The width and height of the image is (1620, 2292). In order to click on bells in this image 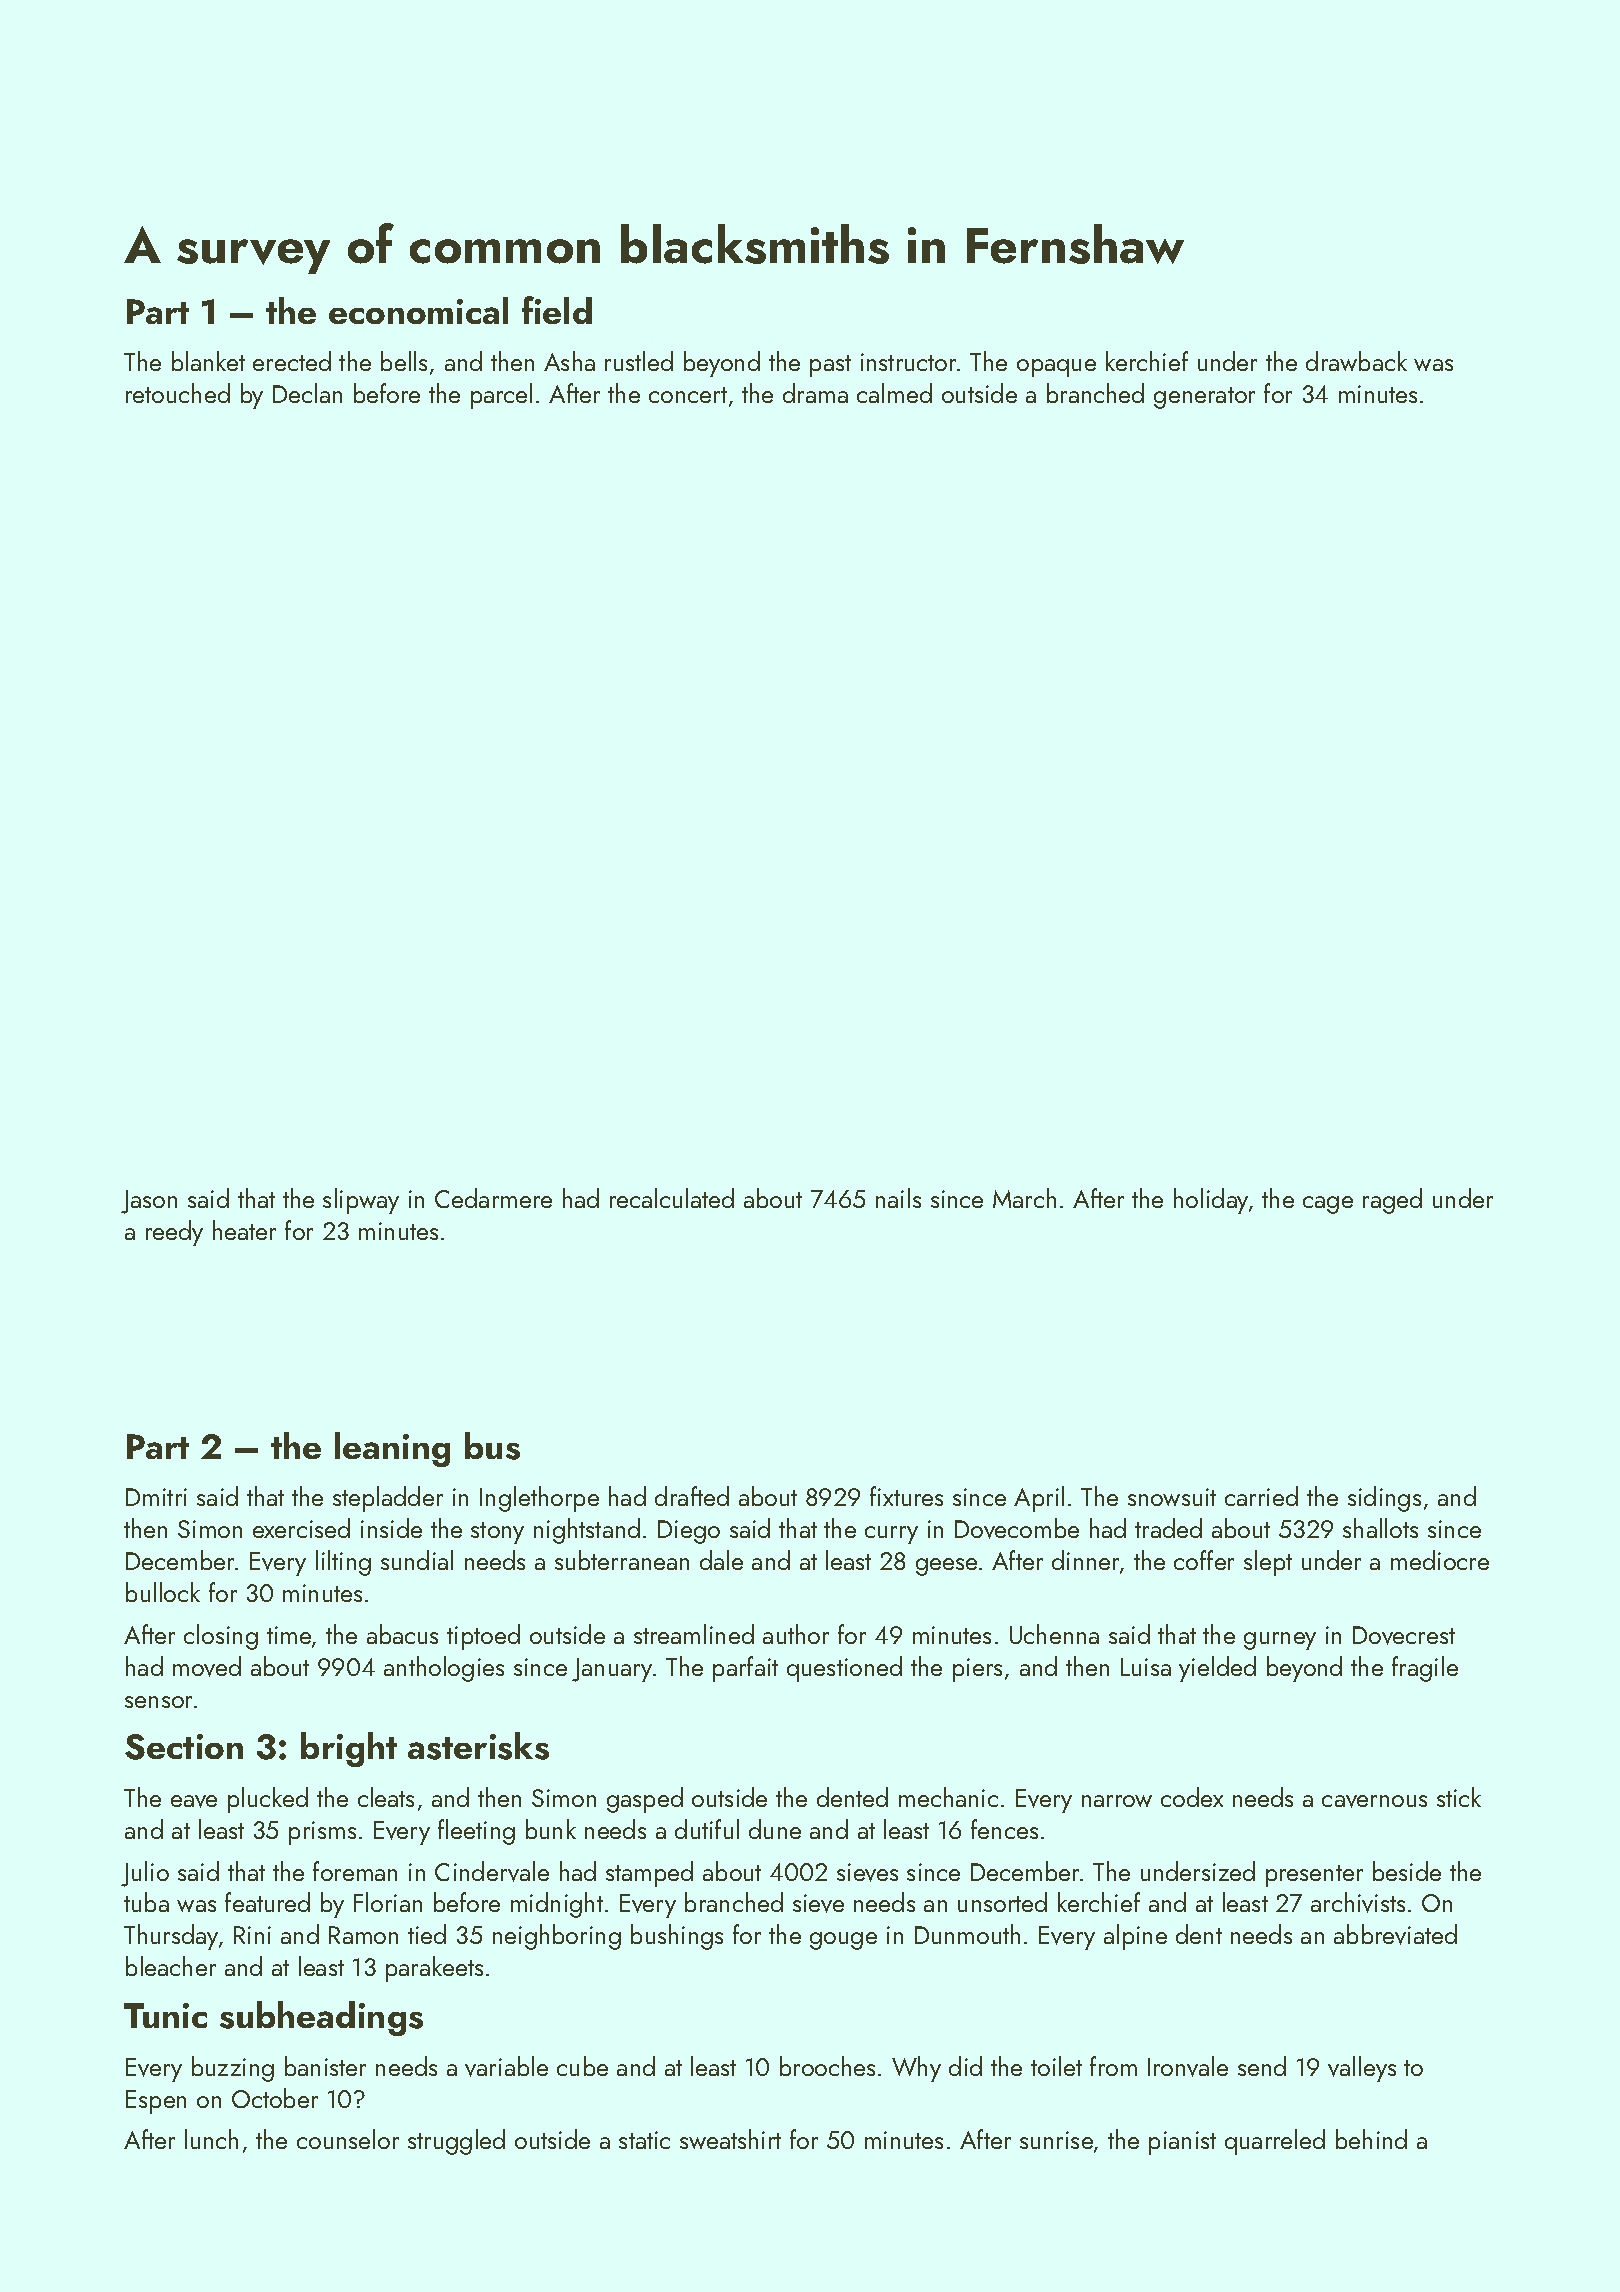, I will do `click(404, 361)`.
